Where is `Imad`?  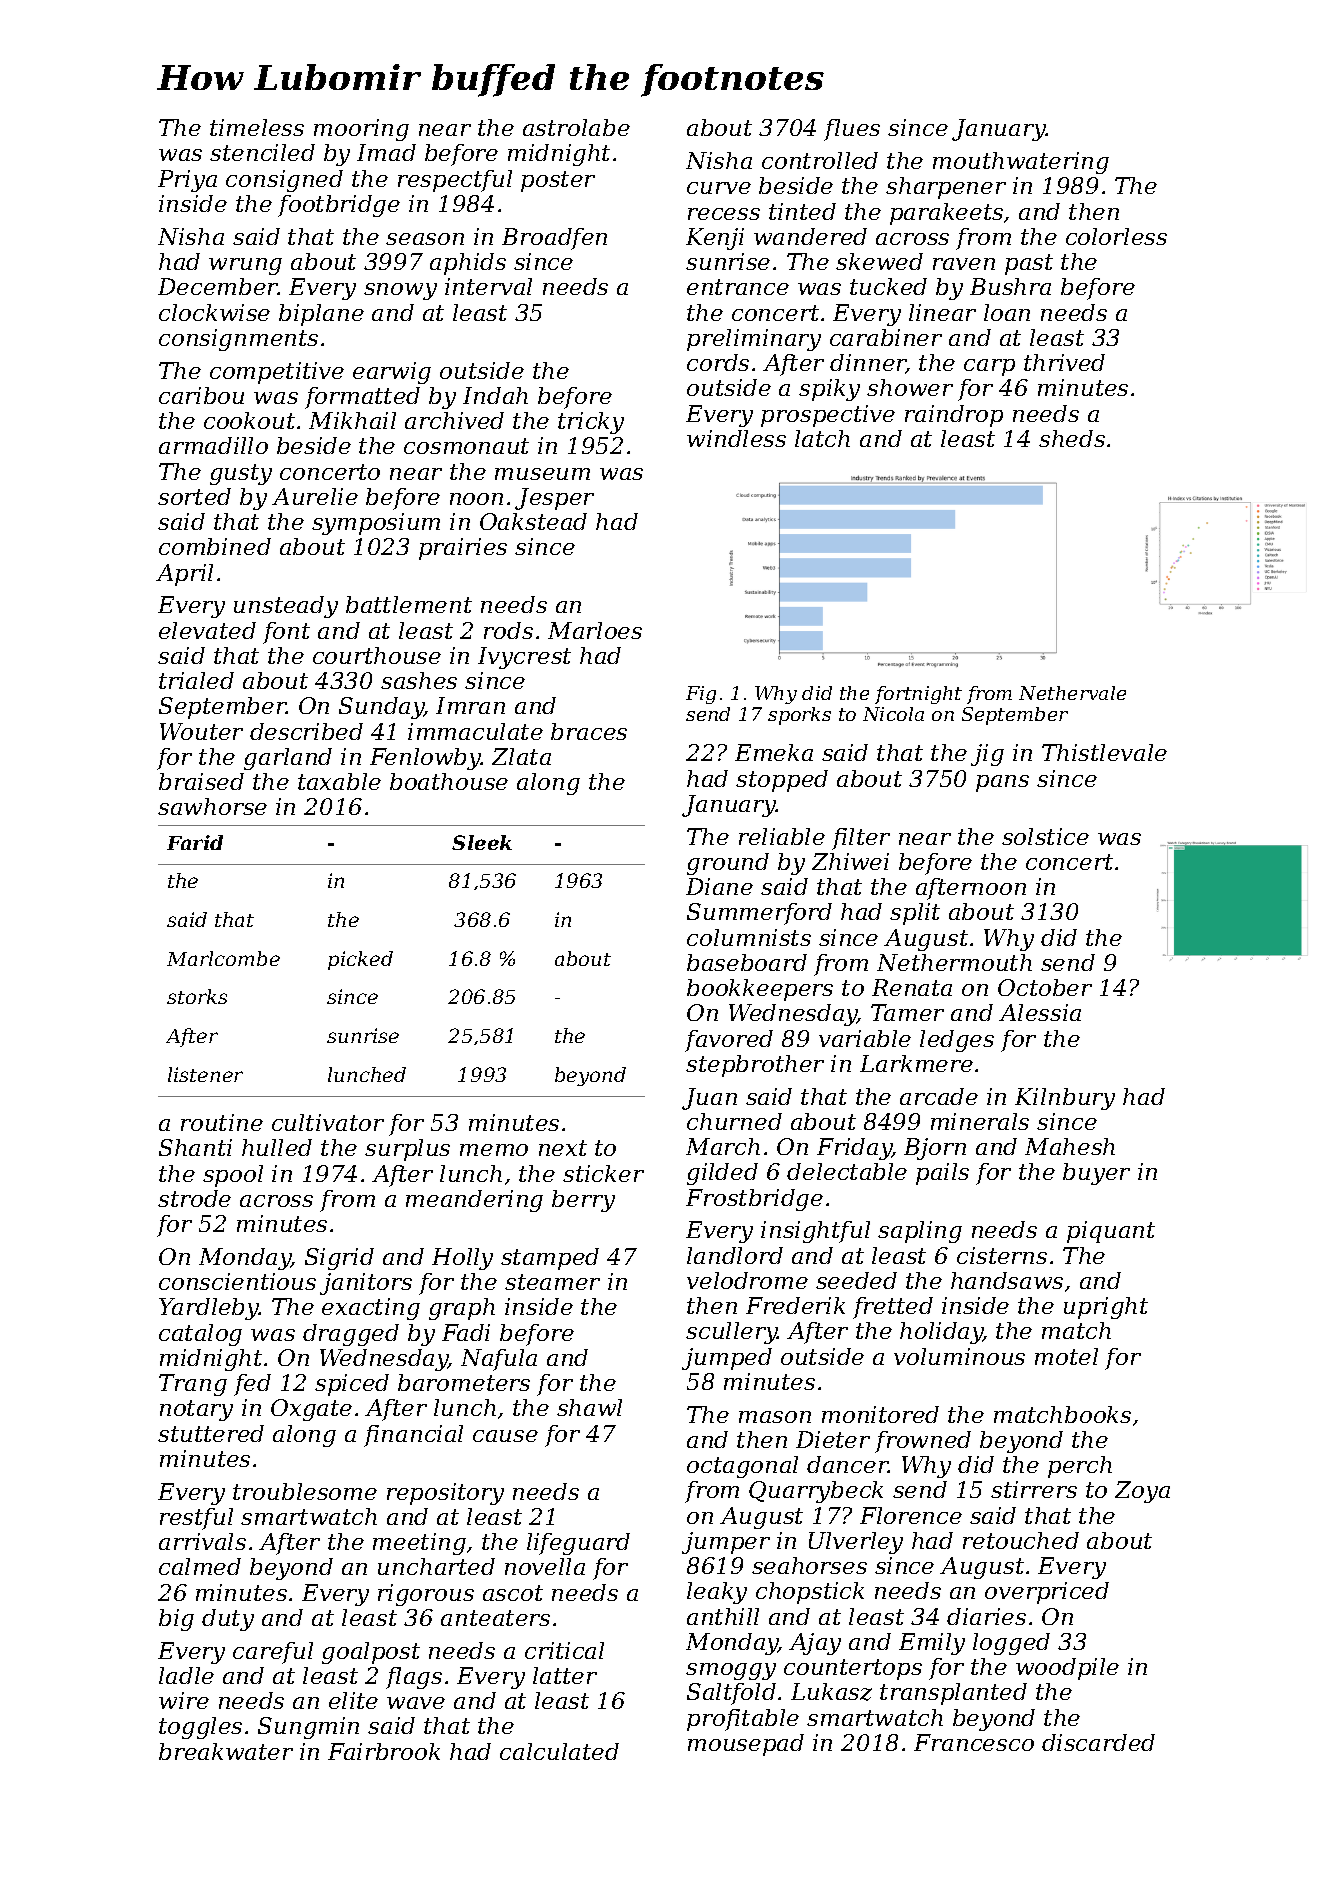 Imad is located at coordinates (386, 152).
